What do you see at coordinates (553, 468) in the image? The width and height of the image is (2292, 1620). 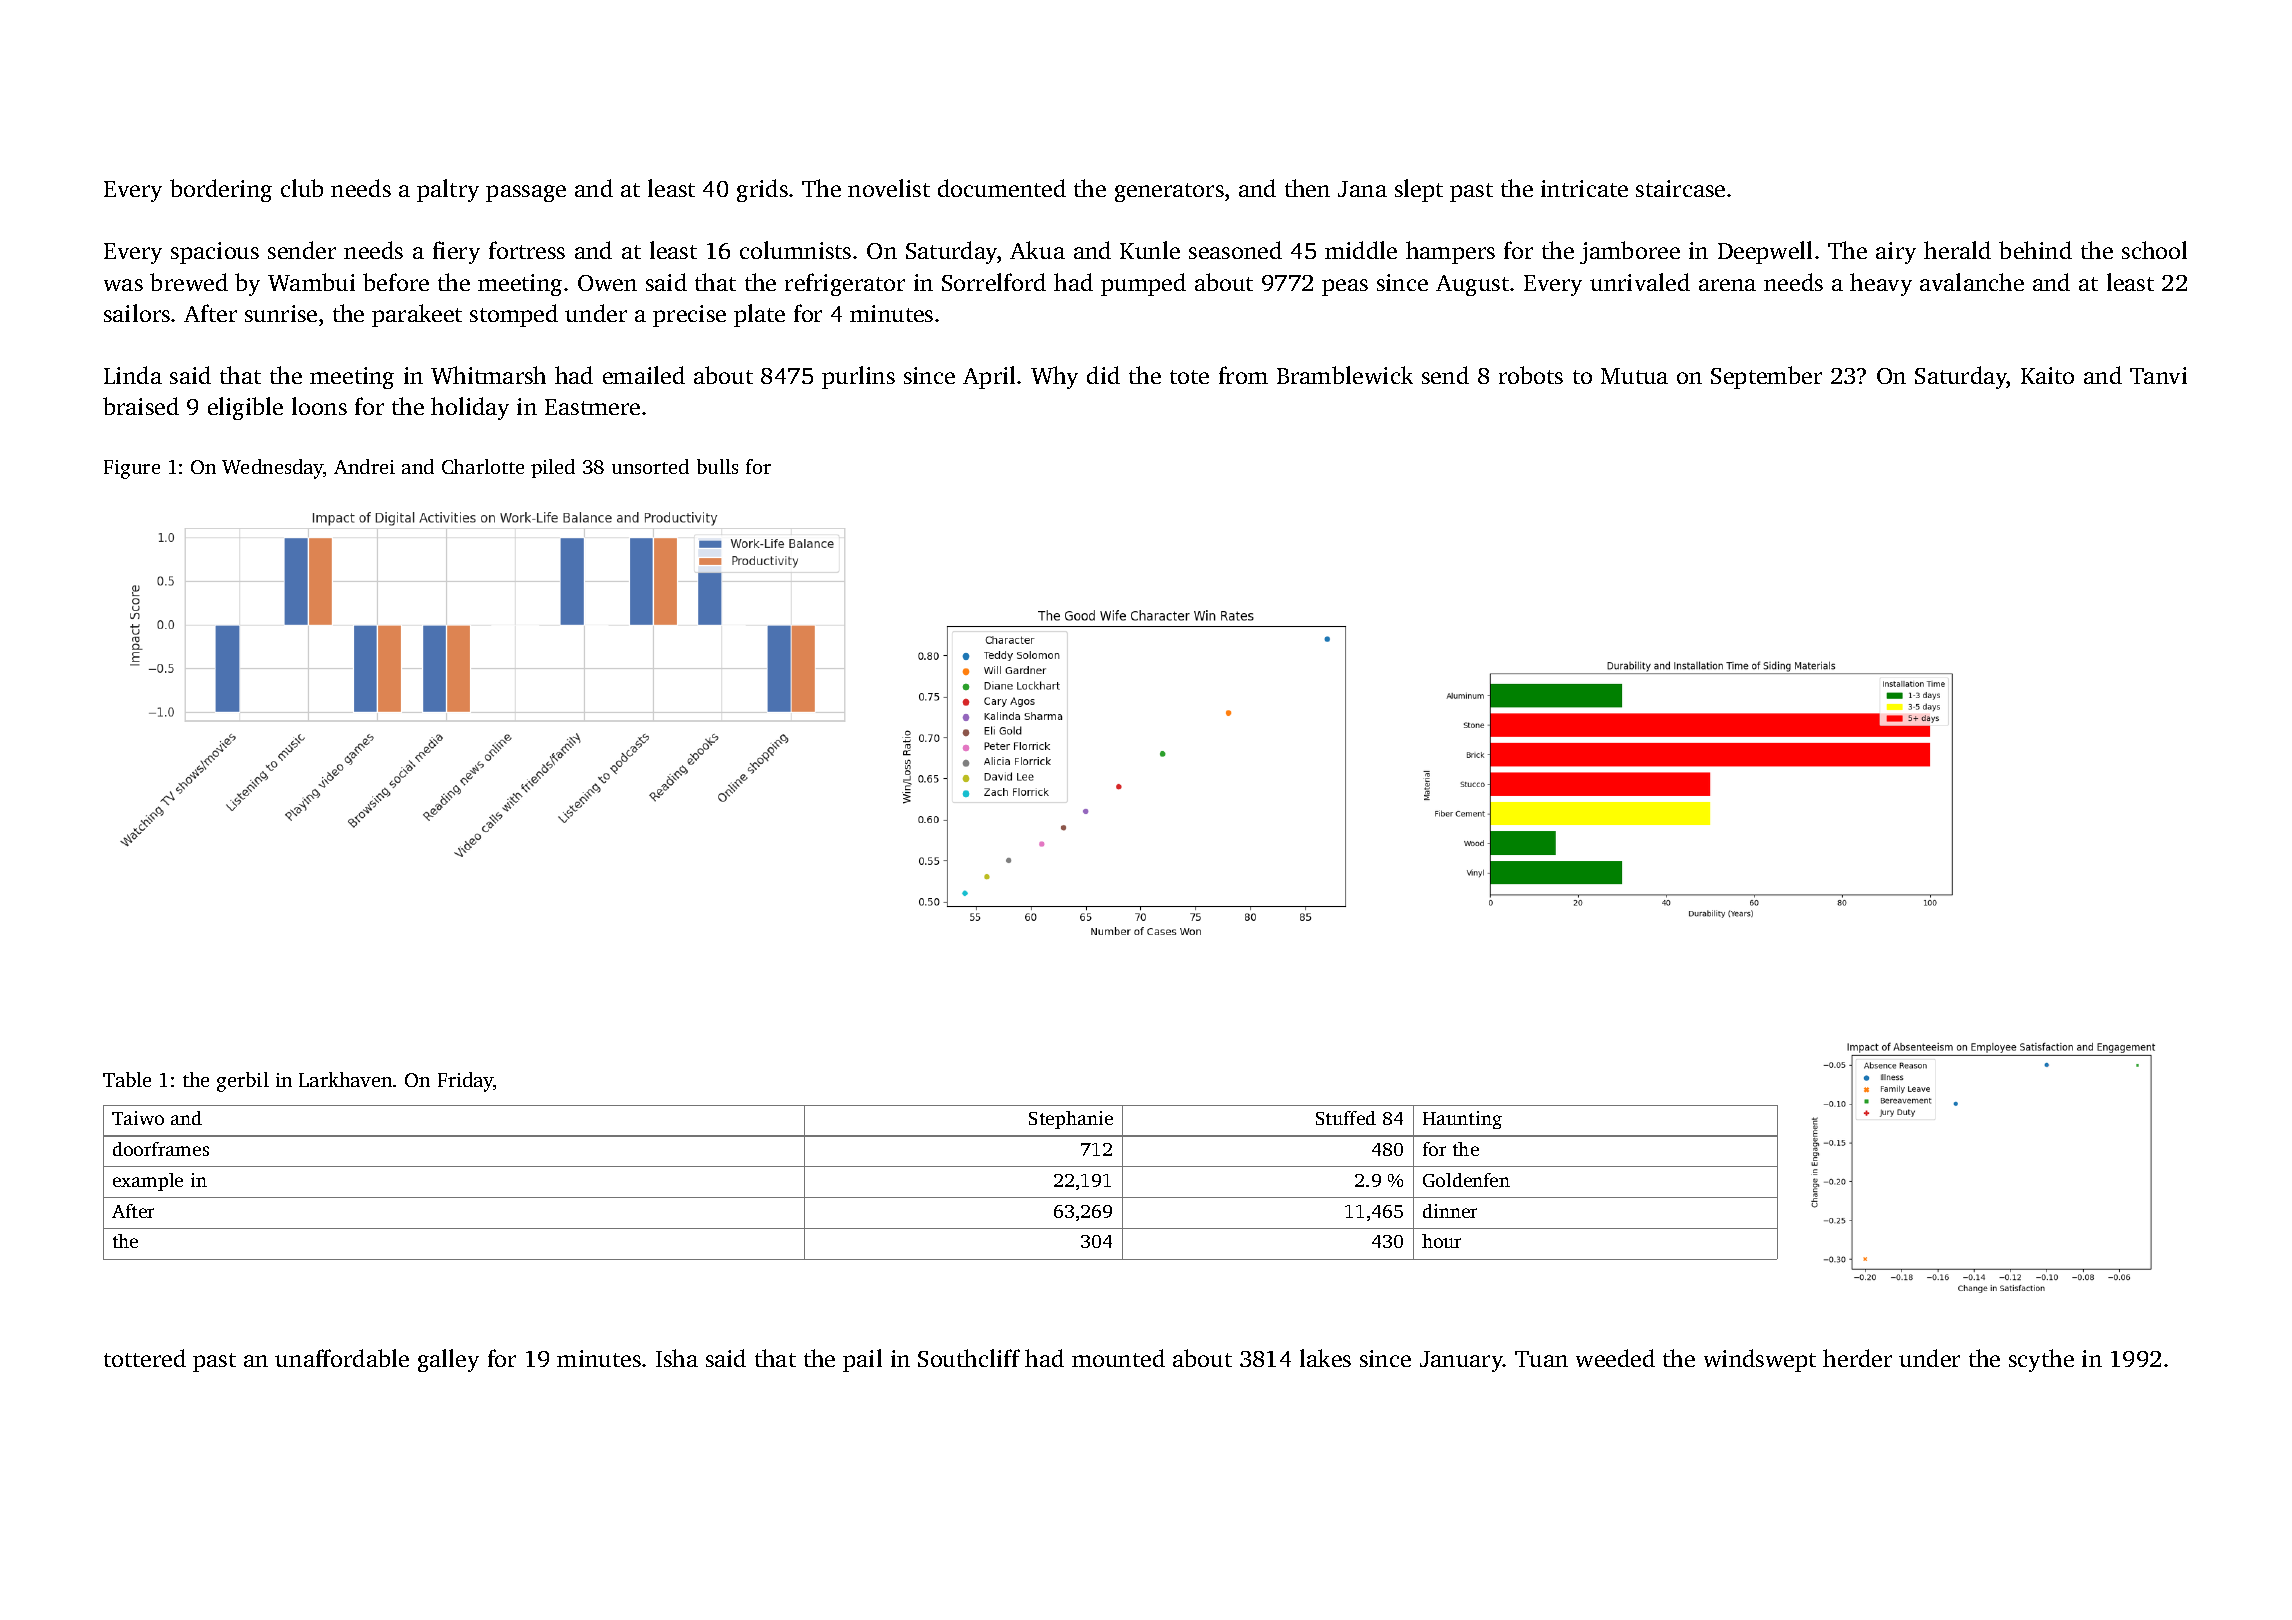 I see `piled` at bounding box center [553, 468].
